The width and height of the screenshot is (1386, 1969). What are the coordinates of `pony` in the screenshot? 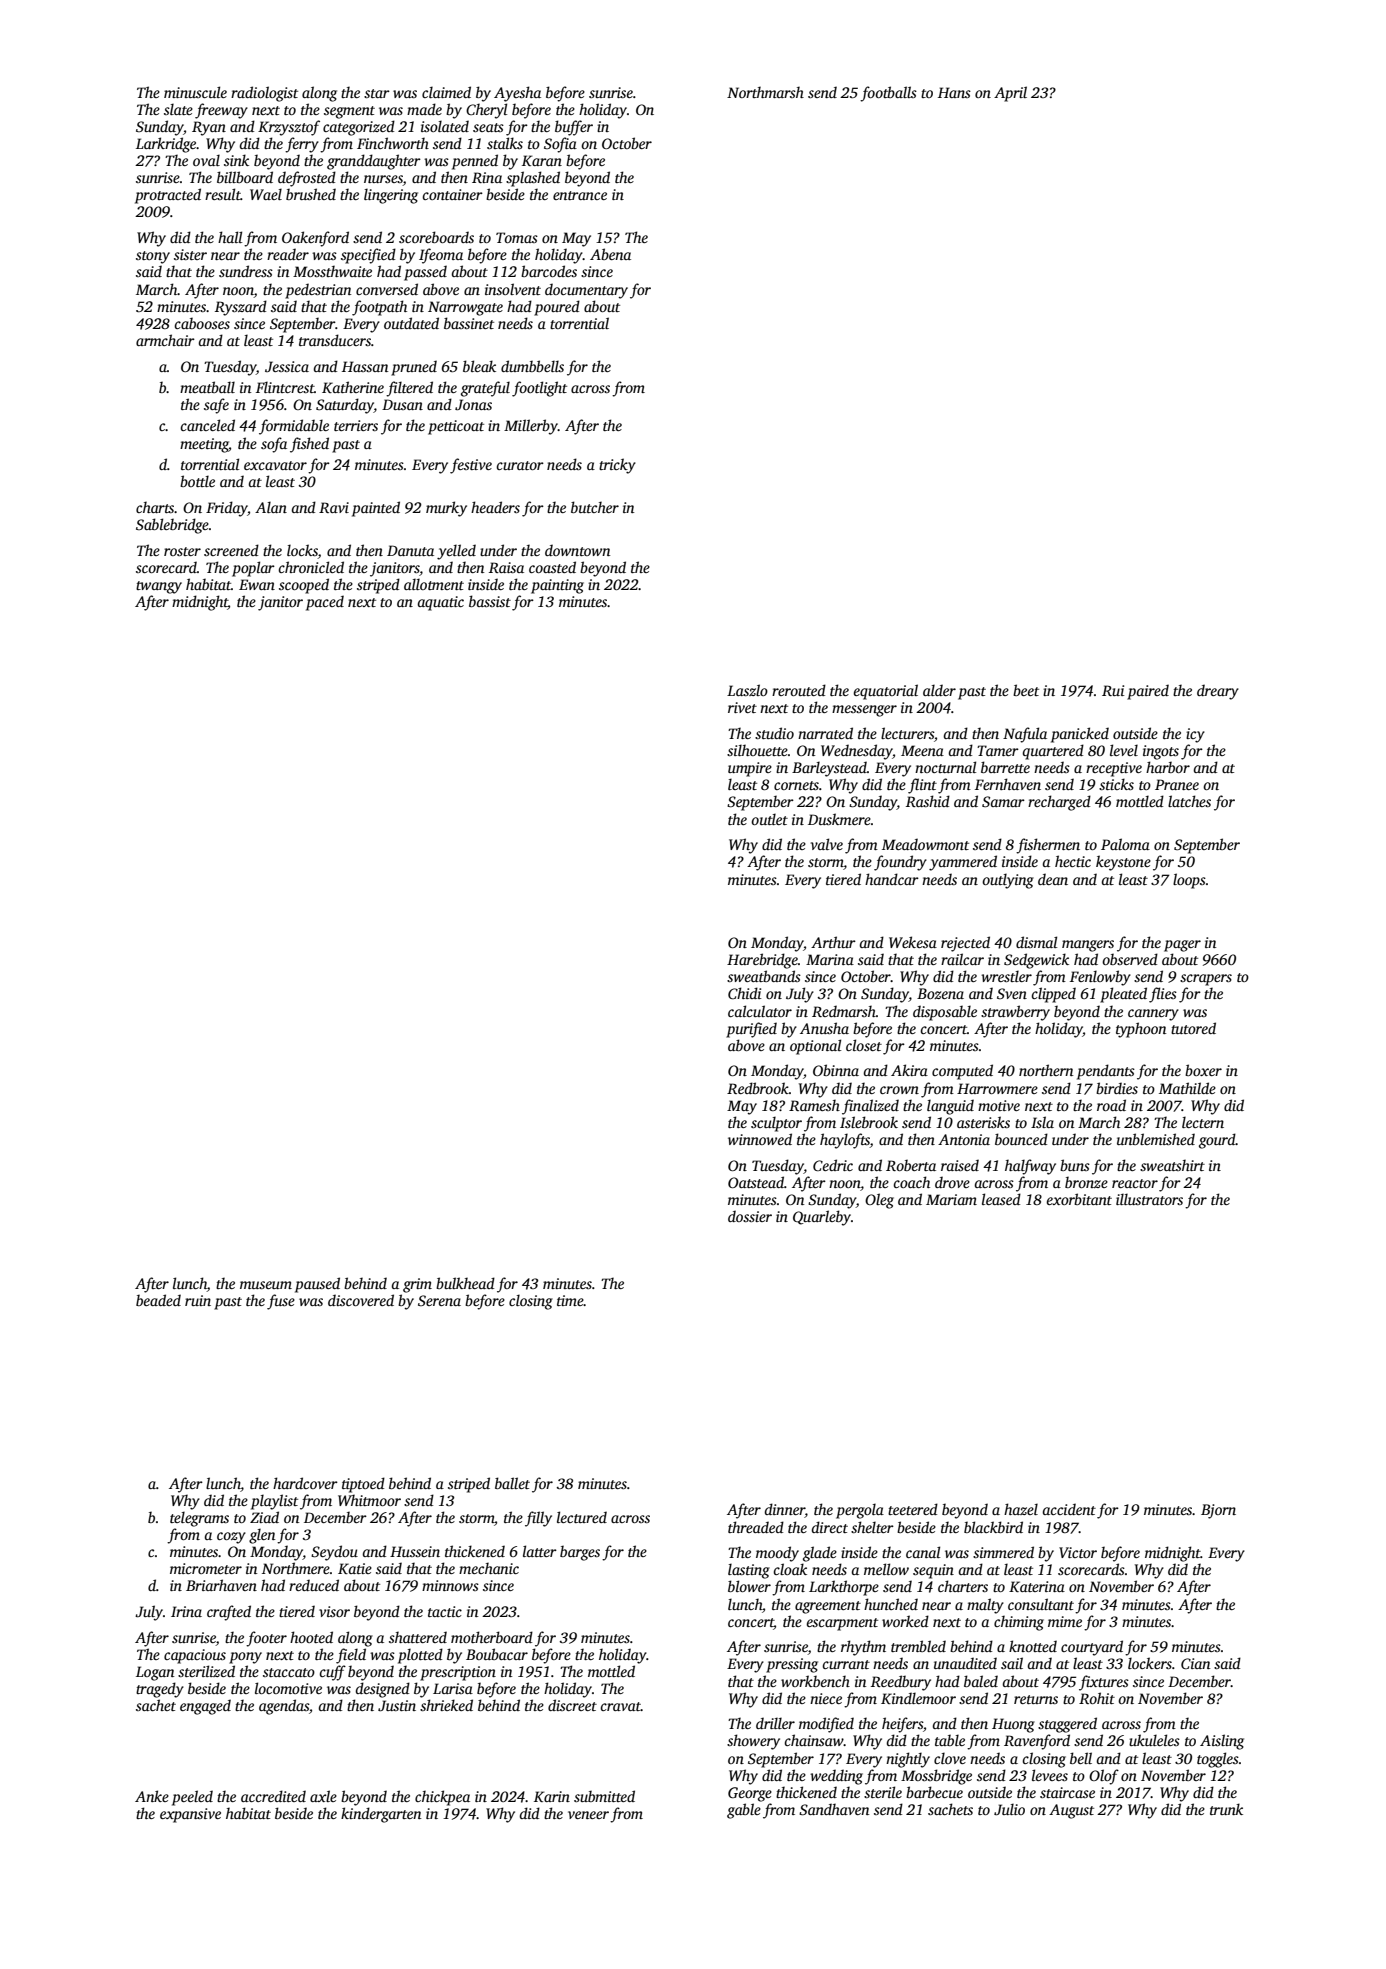 It's located at (245, 1658).
